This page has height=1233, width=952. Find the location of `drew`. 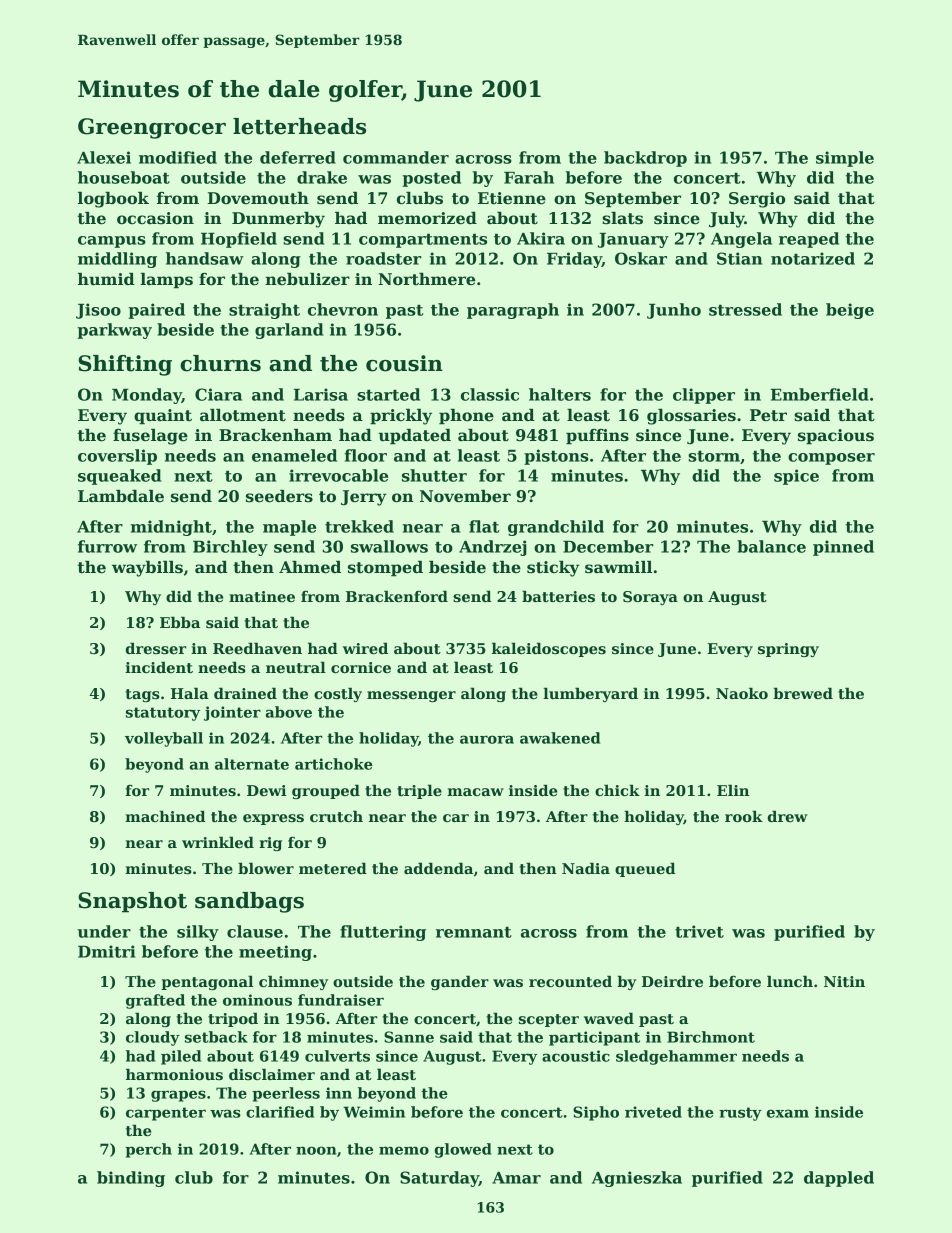

drew is located at coordinates (788, 816).
